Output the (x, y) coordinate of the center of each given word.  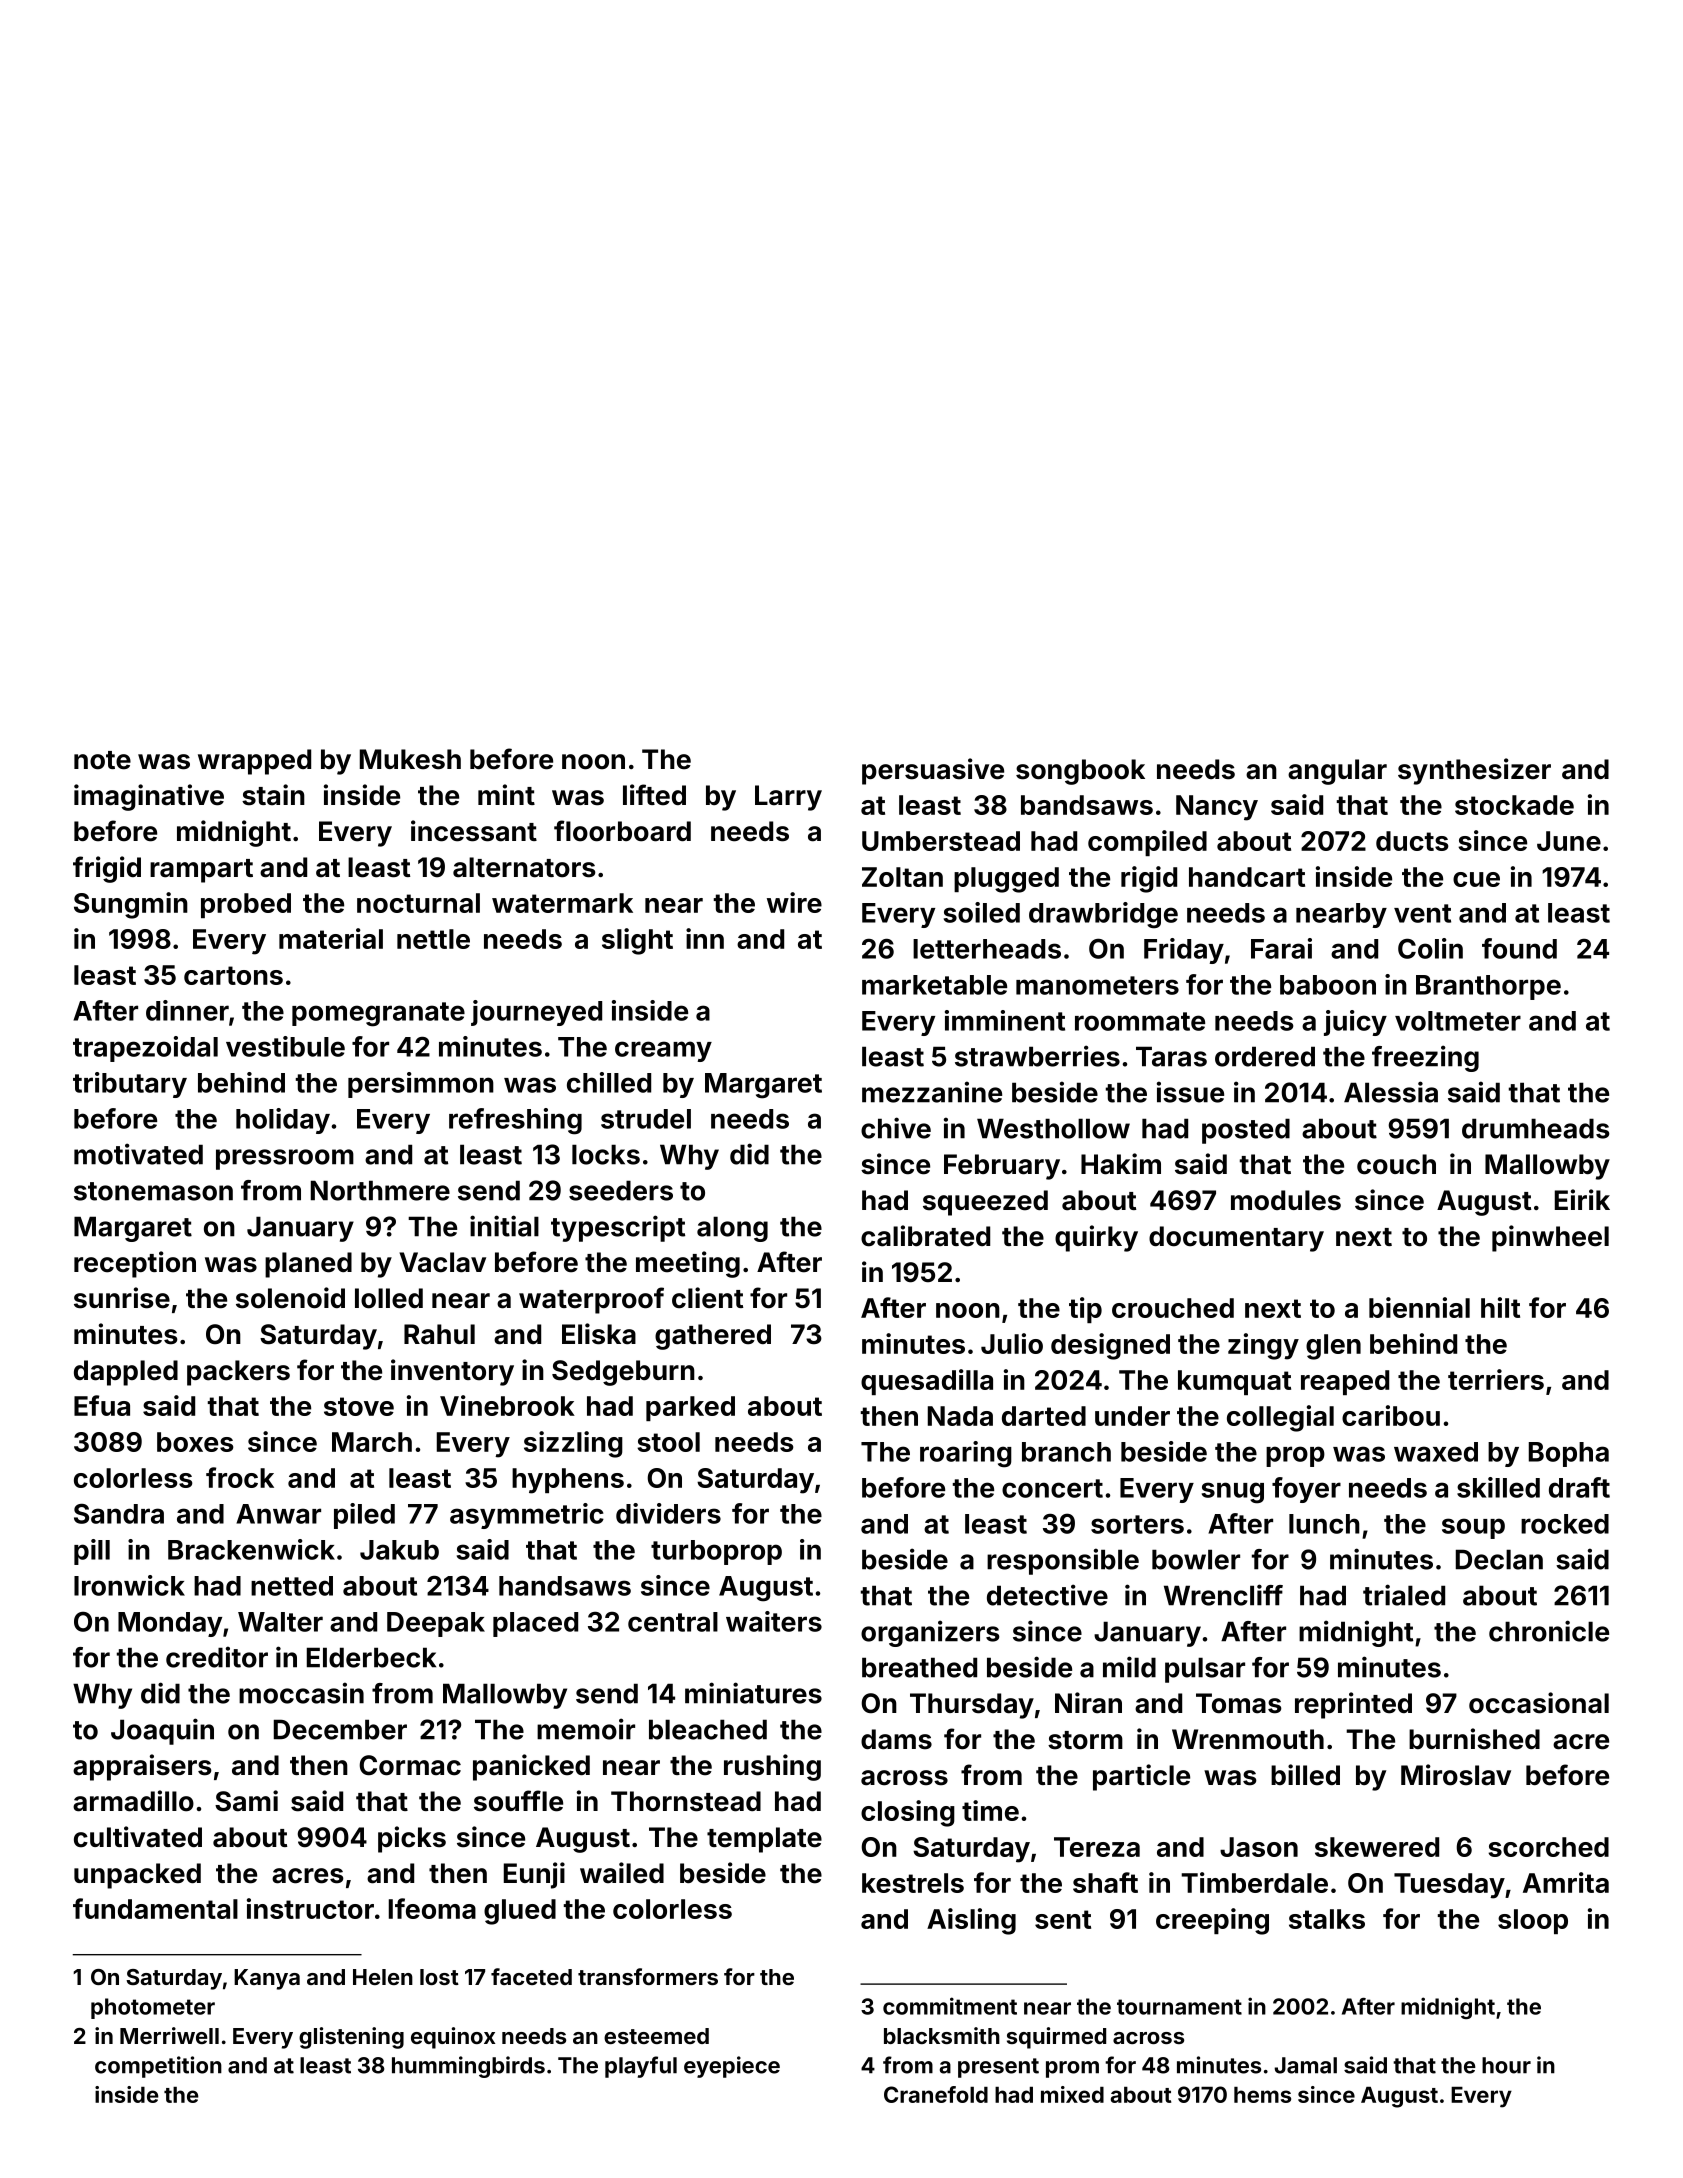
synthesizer (1474, 771)
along (732, 1229)
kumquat (1234, 1382)
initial (504, 1226)
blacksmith (942, 2035)
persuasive (933, 771)
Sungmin (131, 905)
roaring (966, 1454)
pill (92, 1552)
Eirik (1582, 1199)
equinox (453, 2038)
